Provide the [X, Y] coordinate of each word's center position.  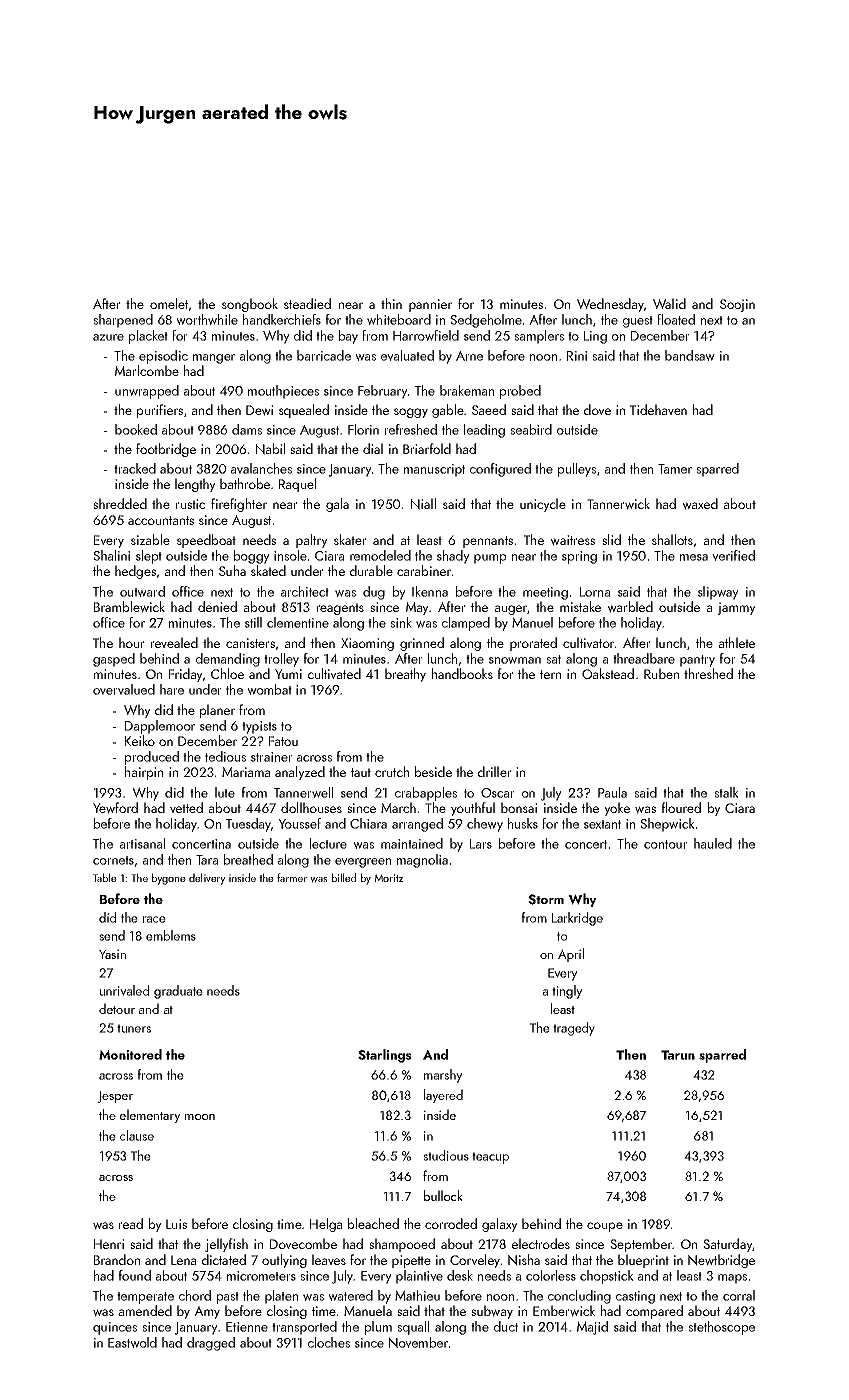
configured [500, 470]
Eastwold [132, 1342]
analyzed [300, 773]
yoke [617, 809]
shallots [672, 539]
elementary [150, 1116]
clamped [466, 624]
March [398, 807]
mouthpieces [283, 392]
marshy [443, 1076]
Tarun [678, 1055]
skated [268, 570]
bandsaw [690, 355]
